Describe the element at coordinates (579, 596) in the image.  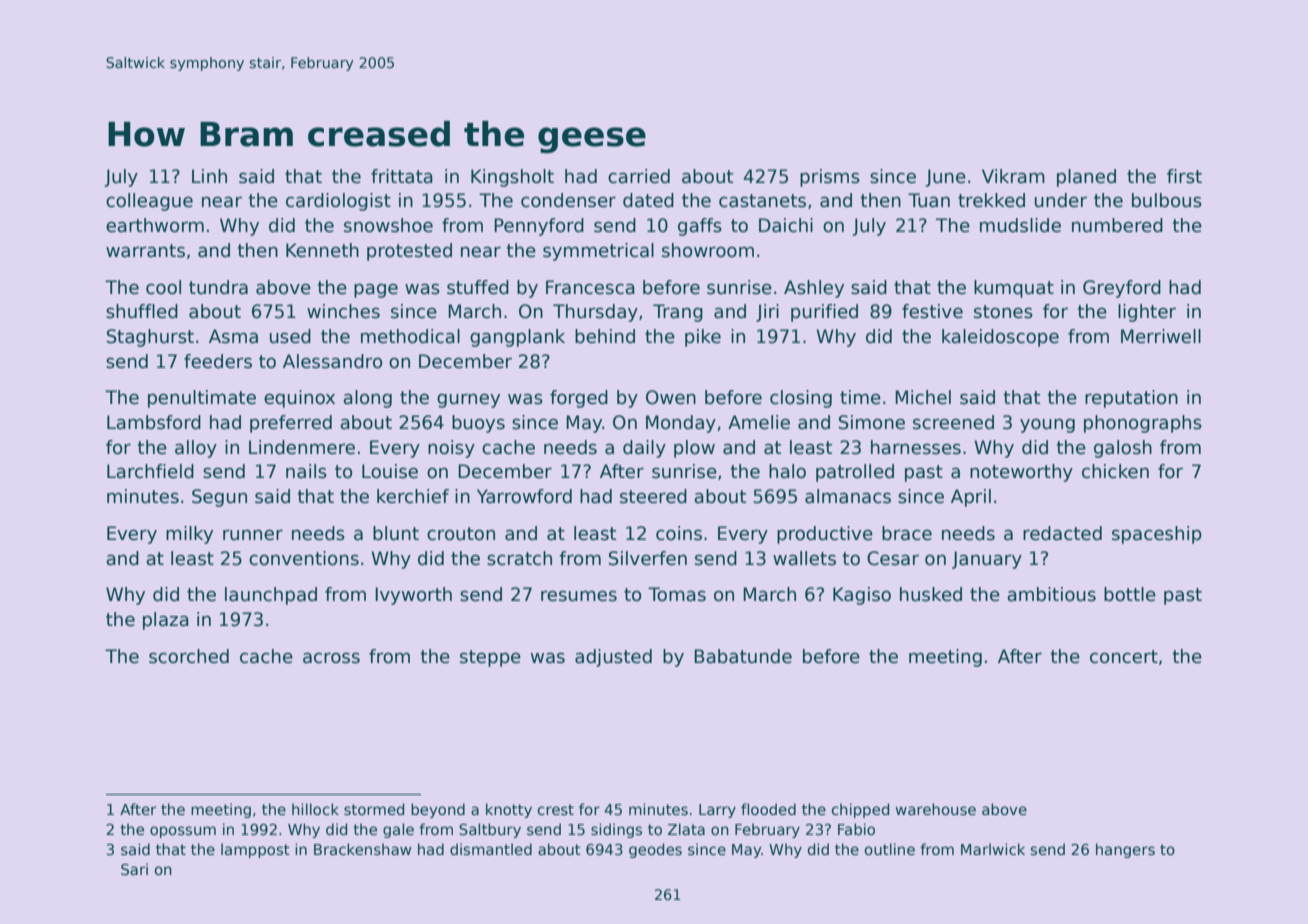
I see `resumes` at that location.
